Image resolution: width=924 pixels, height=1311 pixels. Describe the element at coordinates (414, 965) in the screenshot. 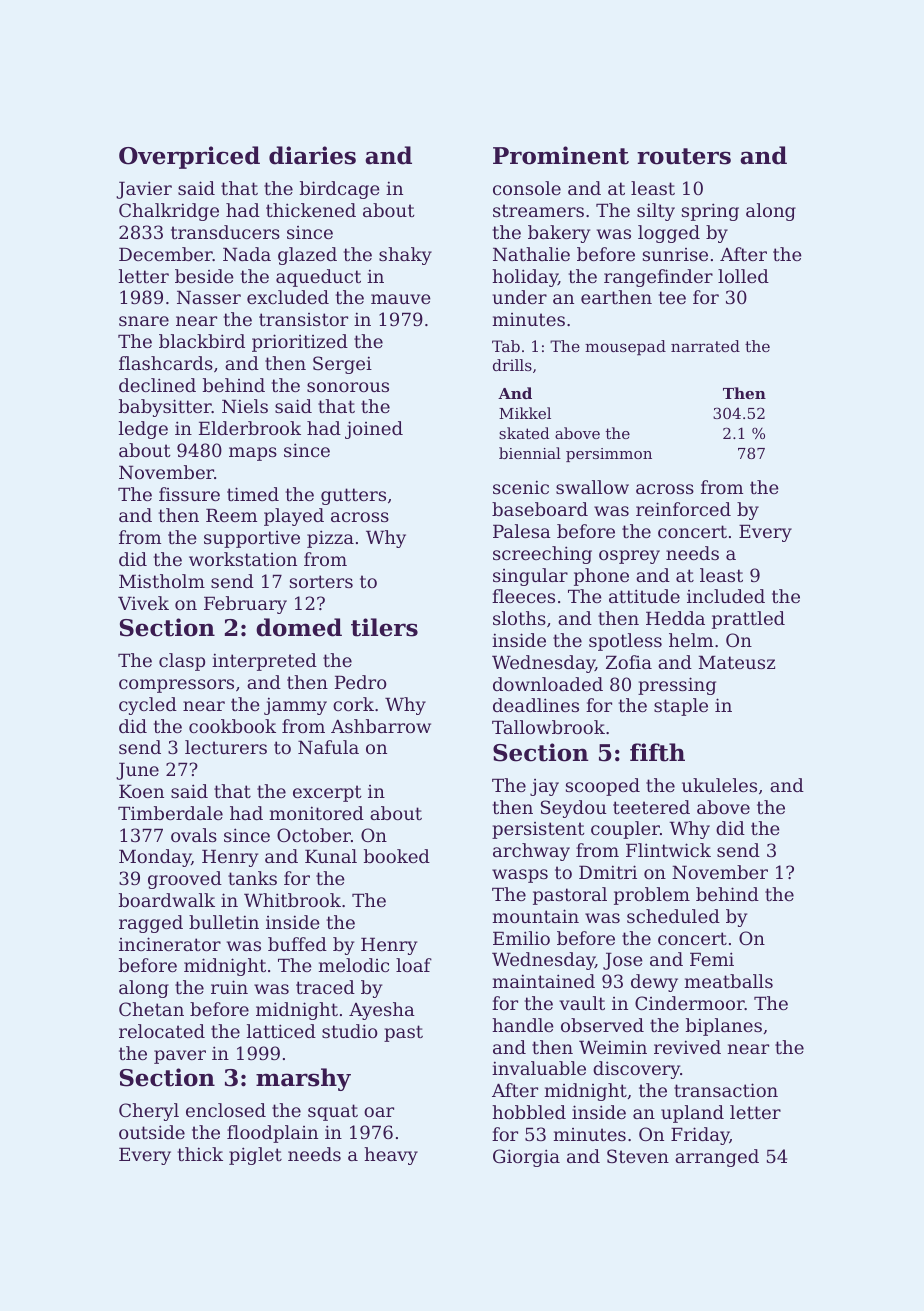

I see `loaf` at that location.
